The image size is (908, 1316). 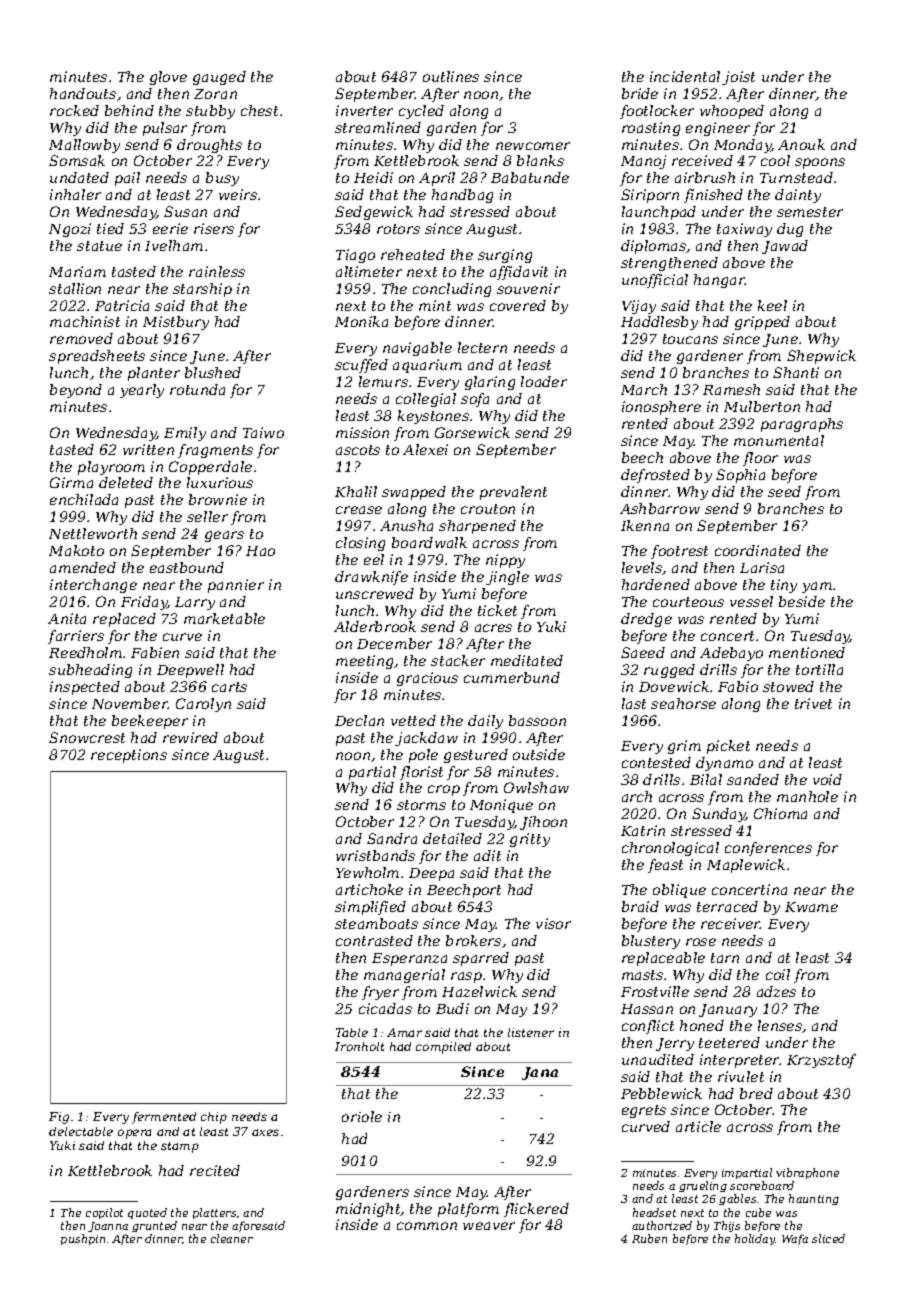 What do you see at coordinates (168, 78) in the screenshot?
I see `glove` at bounding box center [168, 78].
